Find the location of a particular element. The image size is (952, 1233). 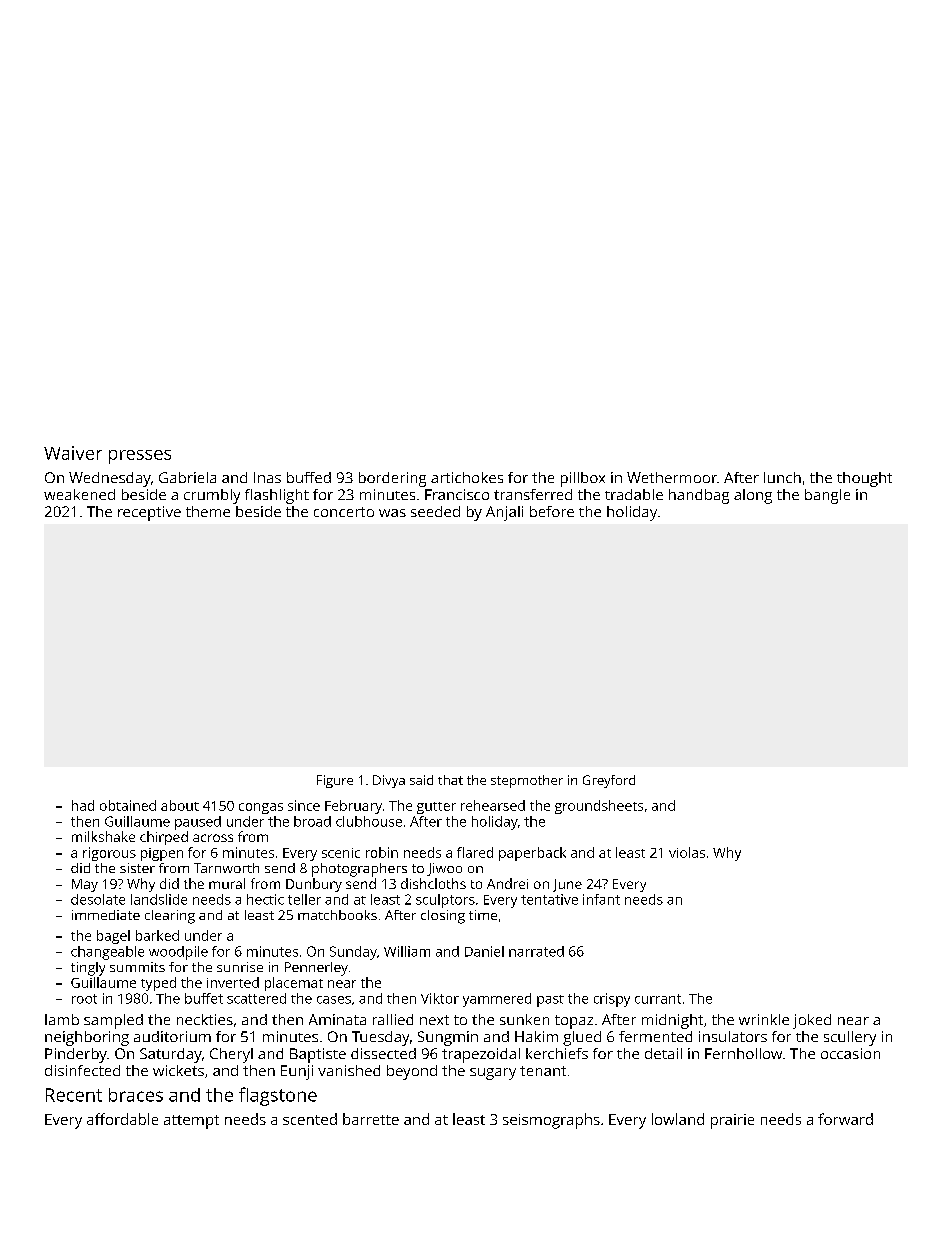

narrated is located at coordinates (536, 951).
